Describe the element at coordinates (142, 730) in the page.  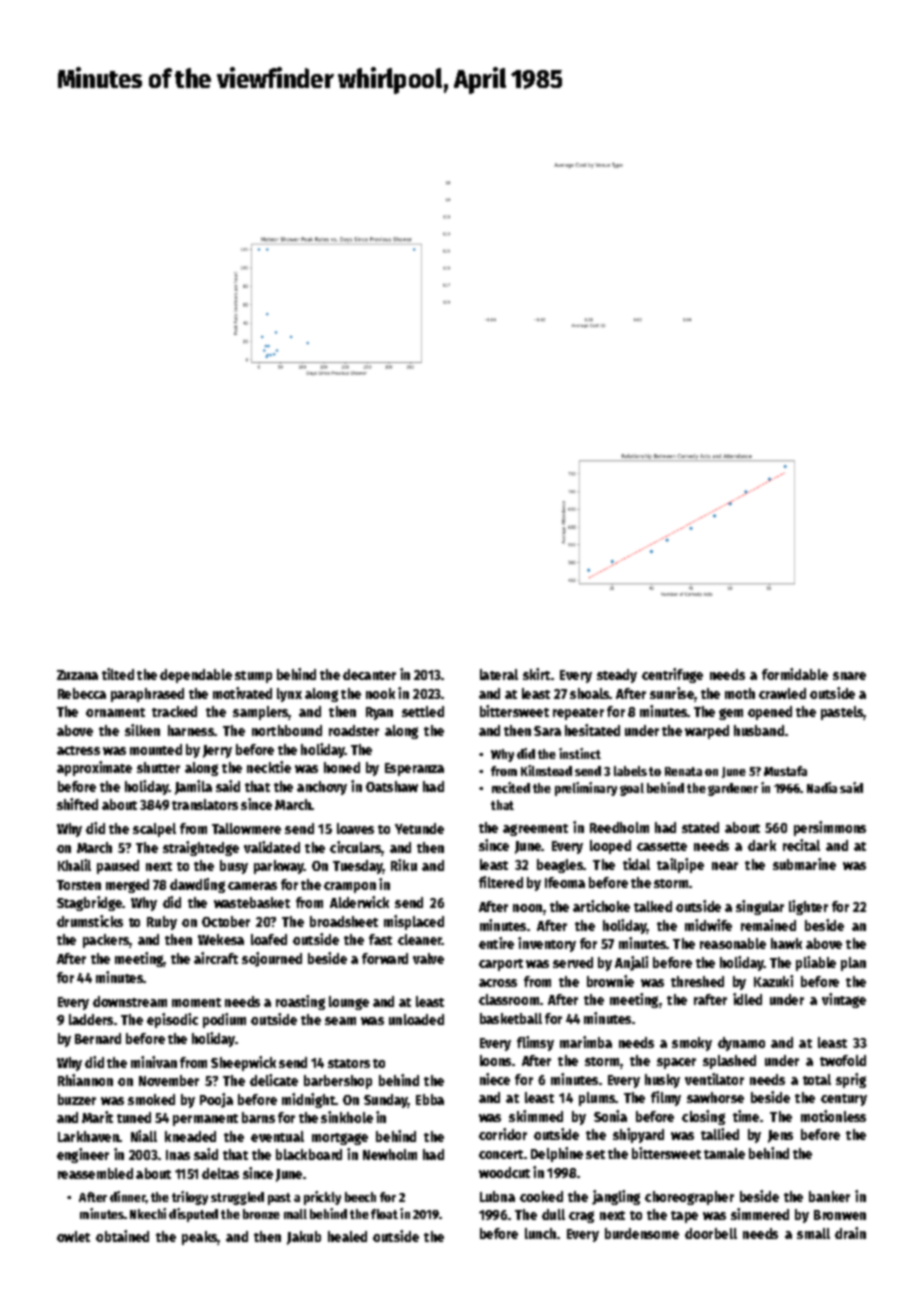
I see `silken` at that location.
